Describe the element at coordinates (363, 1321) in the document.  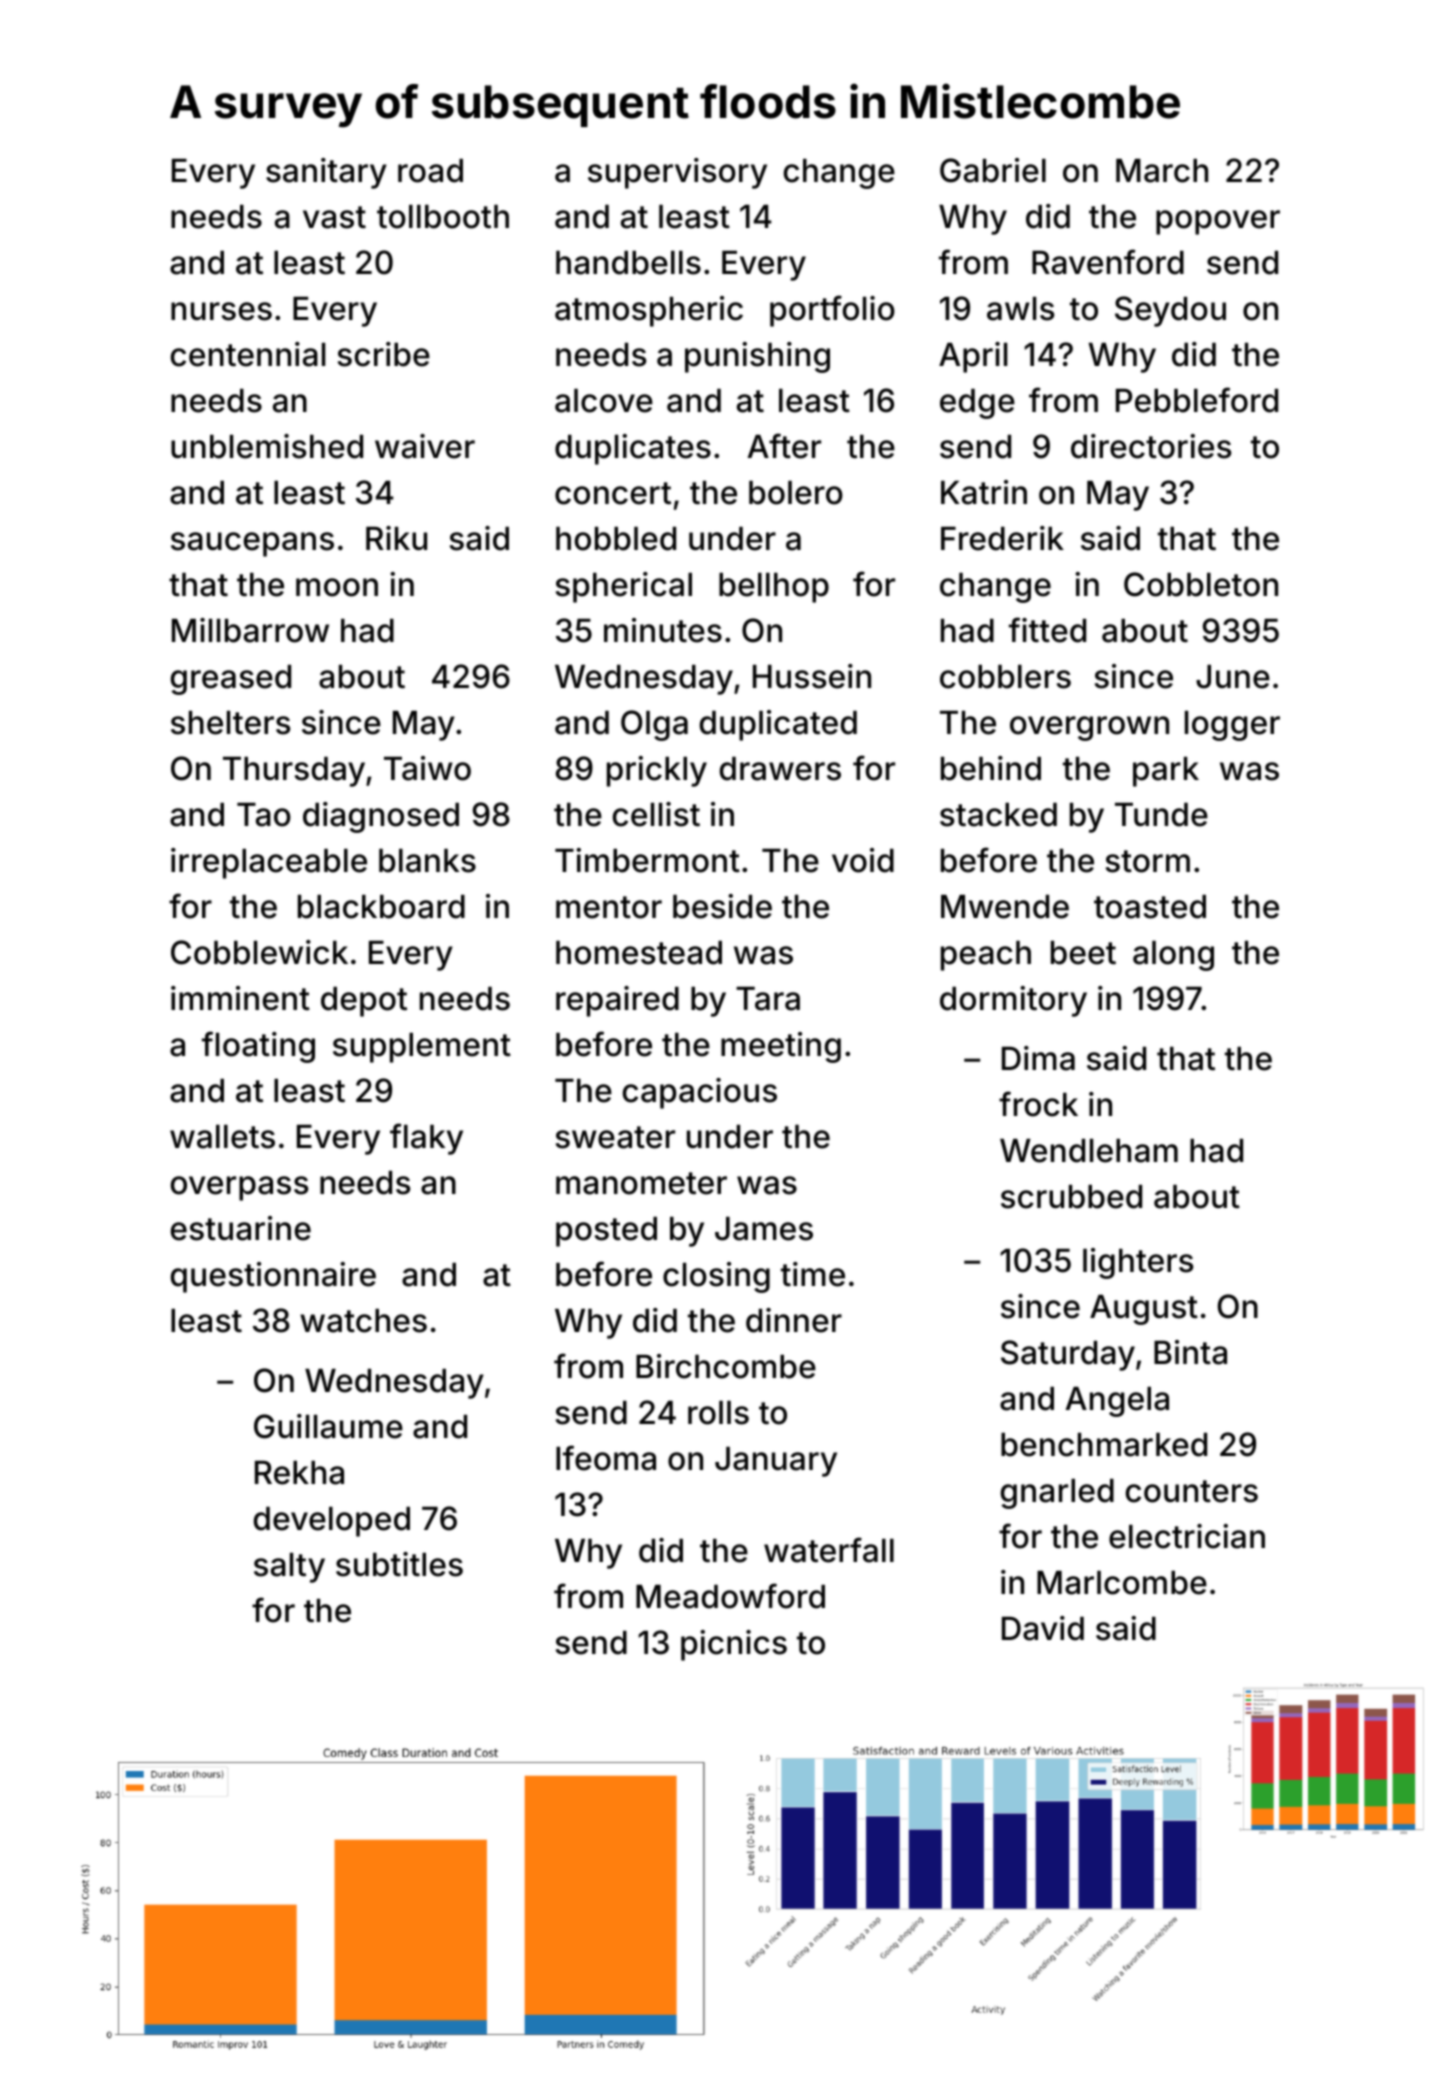
I see `watches` at that location.
